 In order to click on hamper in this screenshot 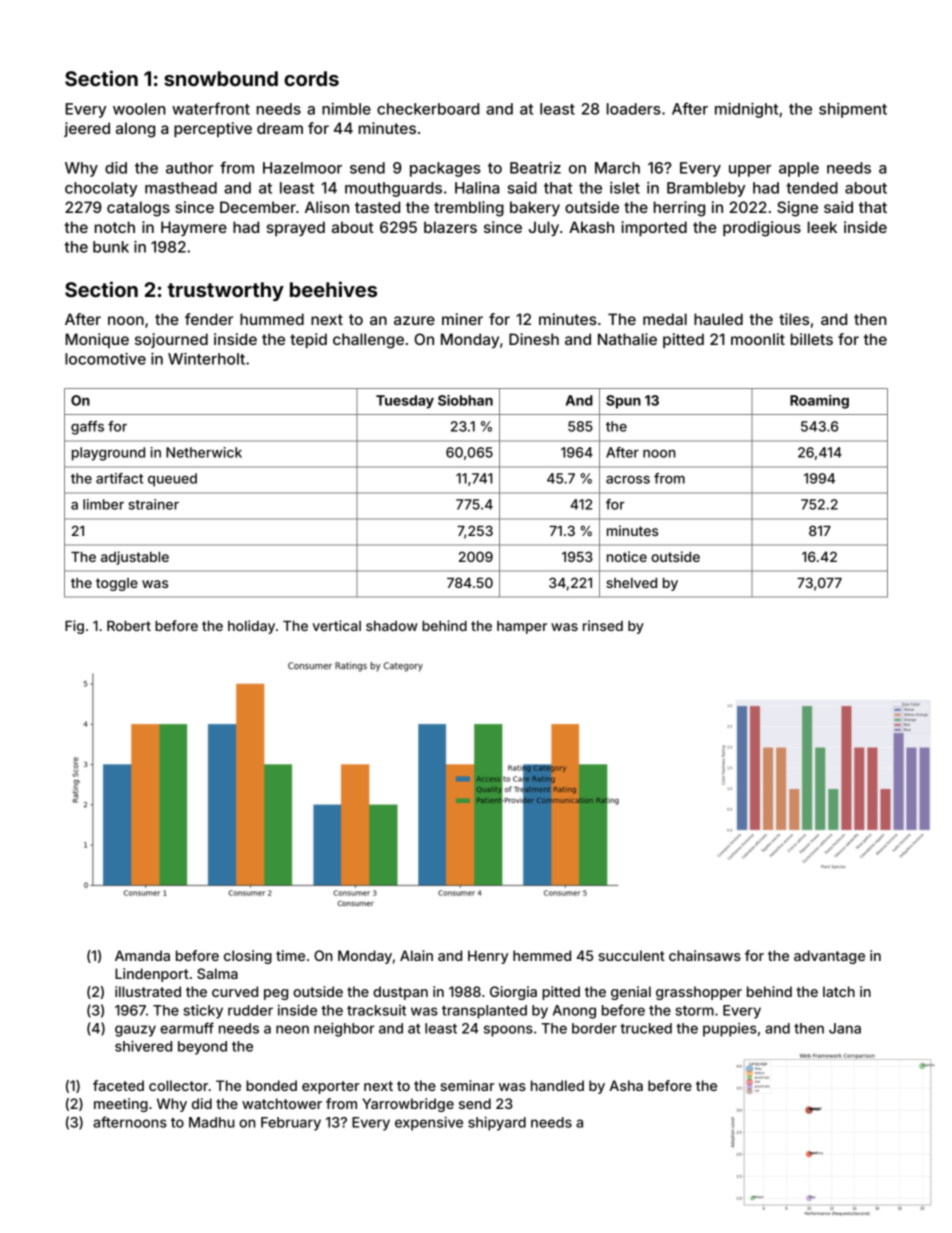, I will do `click(522, 627)`.
